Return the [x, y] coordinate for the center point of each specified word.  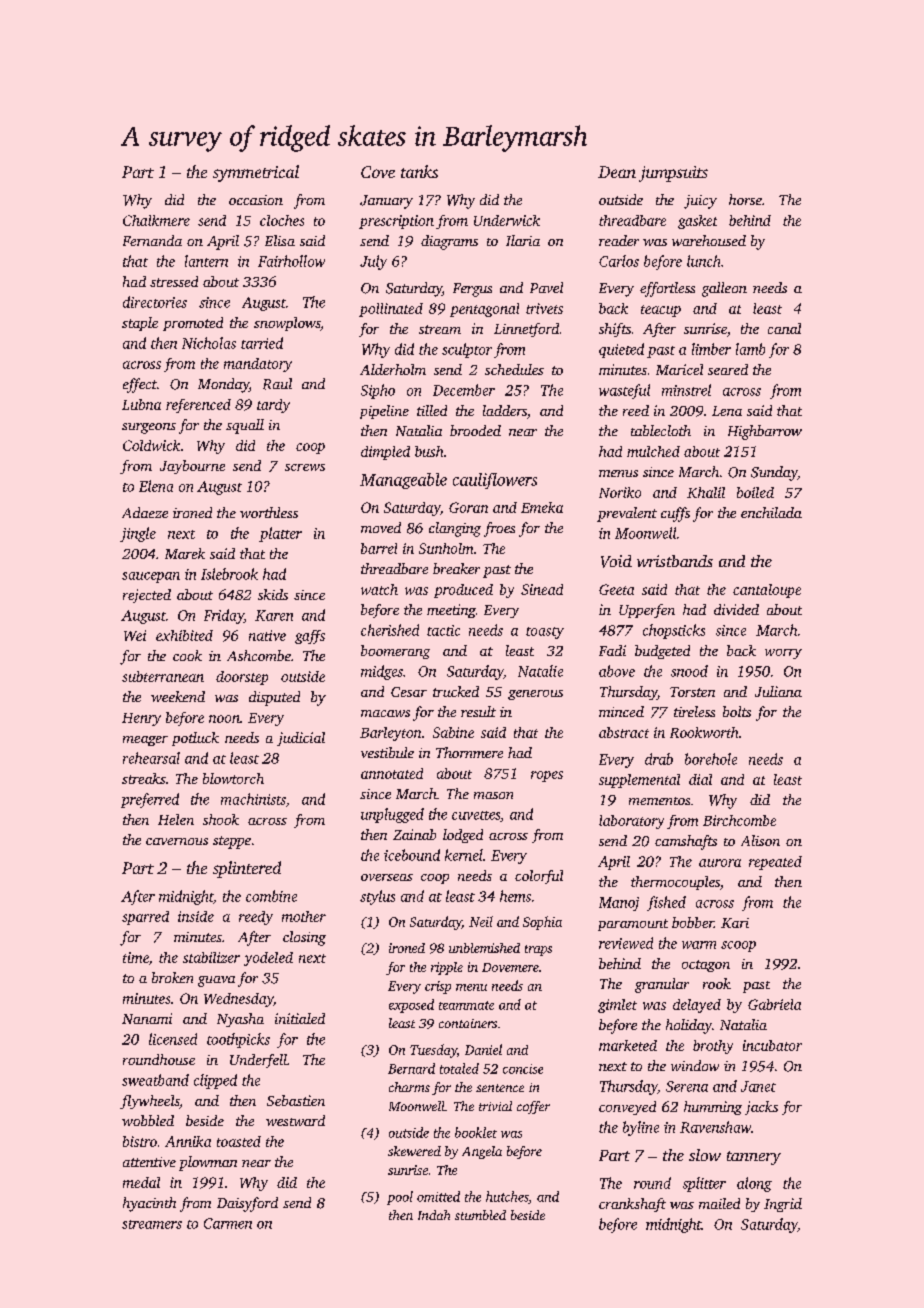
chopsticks [674, 631]
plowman [208, 1163]
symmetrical [256, 173]
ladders [505, 410]
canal [784, 328]
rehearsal [151, 758]
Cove [378, 172]
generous [535, 695]
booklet [476, 1132]
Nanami [147, 1018]
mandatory [258, 365]
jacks [761, 1108]
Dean [617, 172]
